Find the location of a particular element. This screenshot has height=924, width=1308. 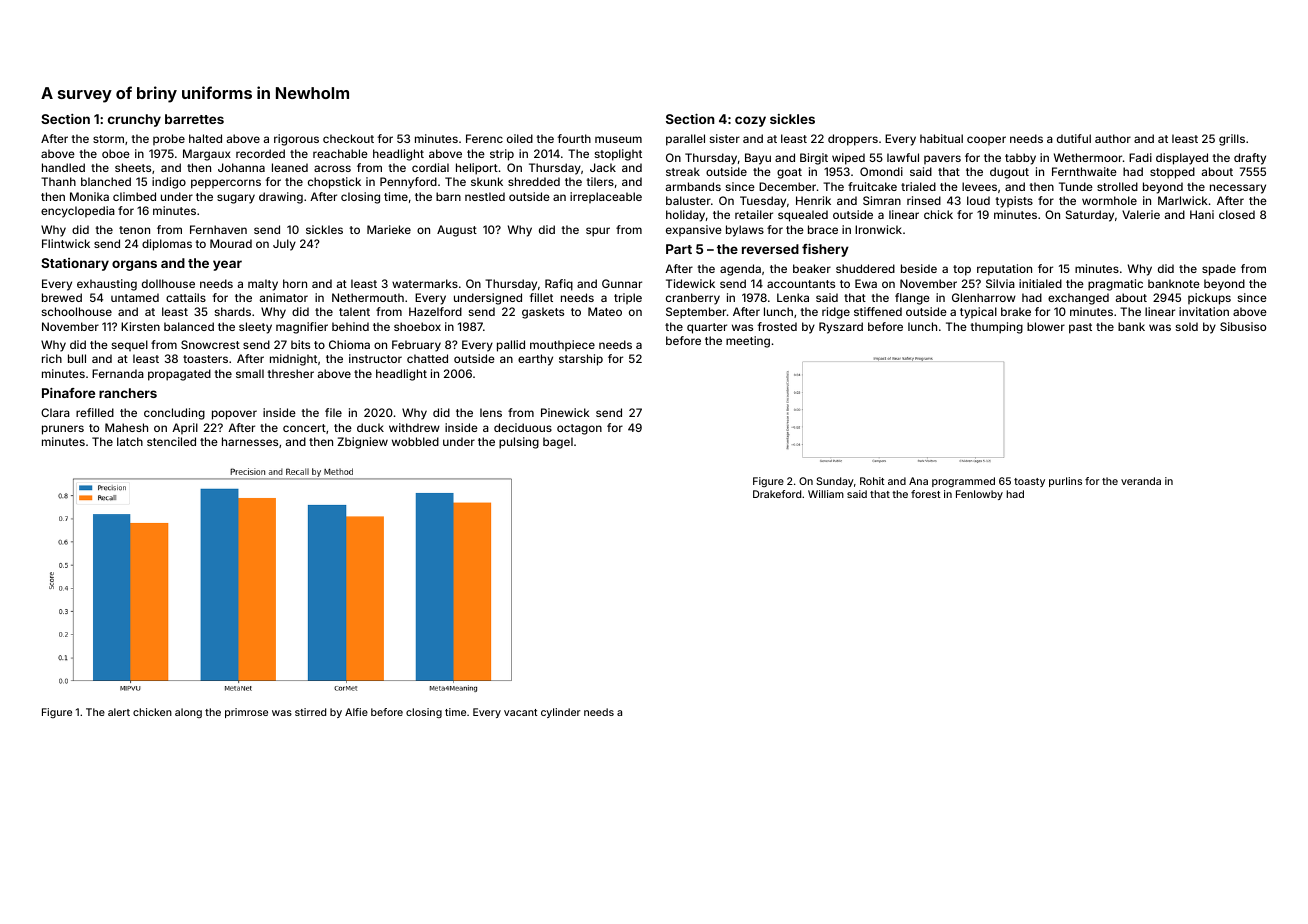

meeting is located at coordinates (748, 342).
